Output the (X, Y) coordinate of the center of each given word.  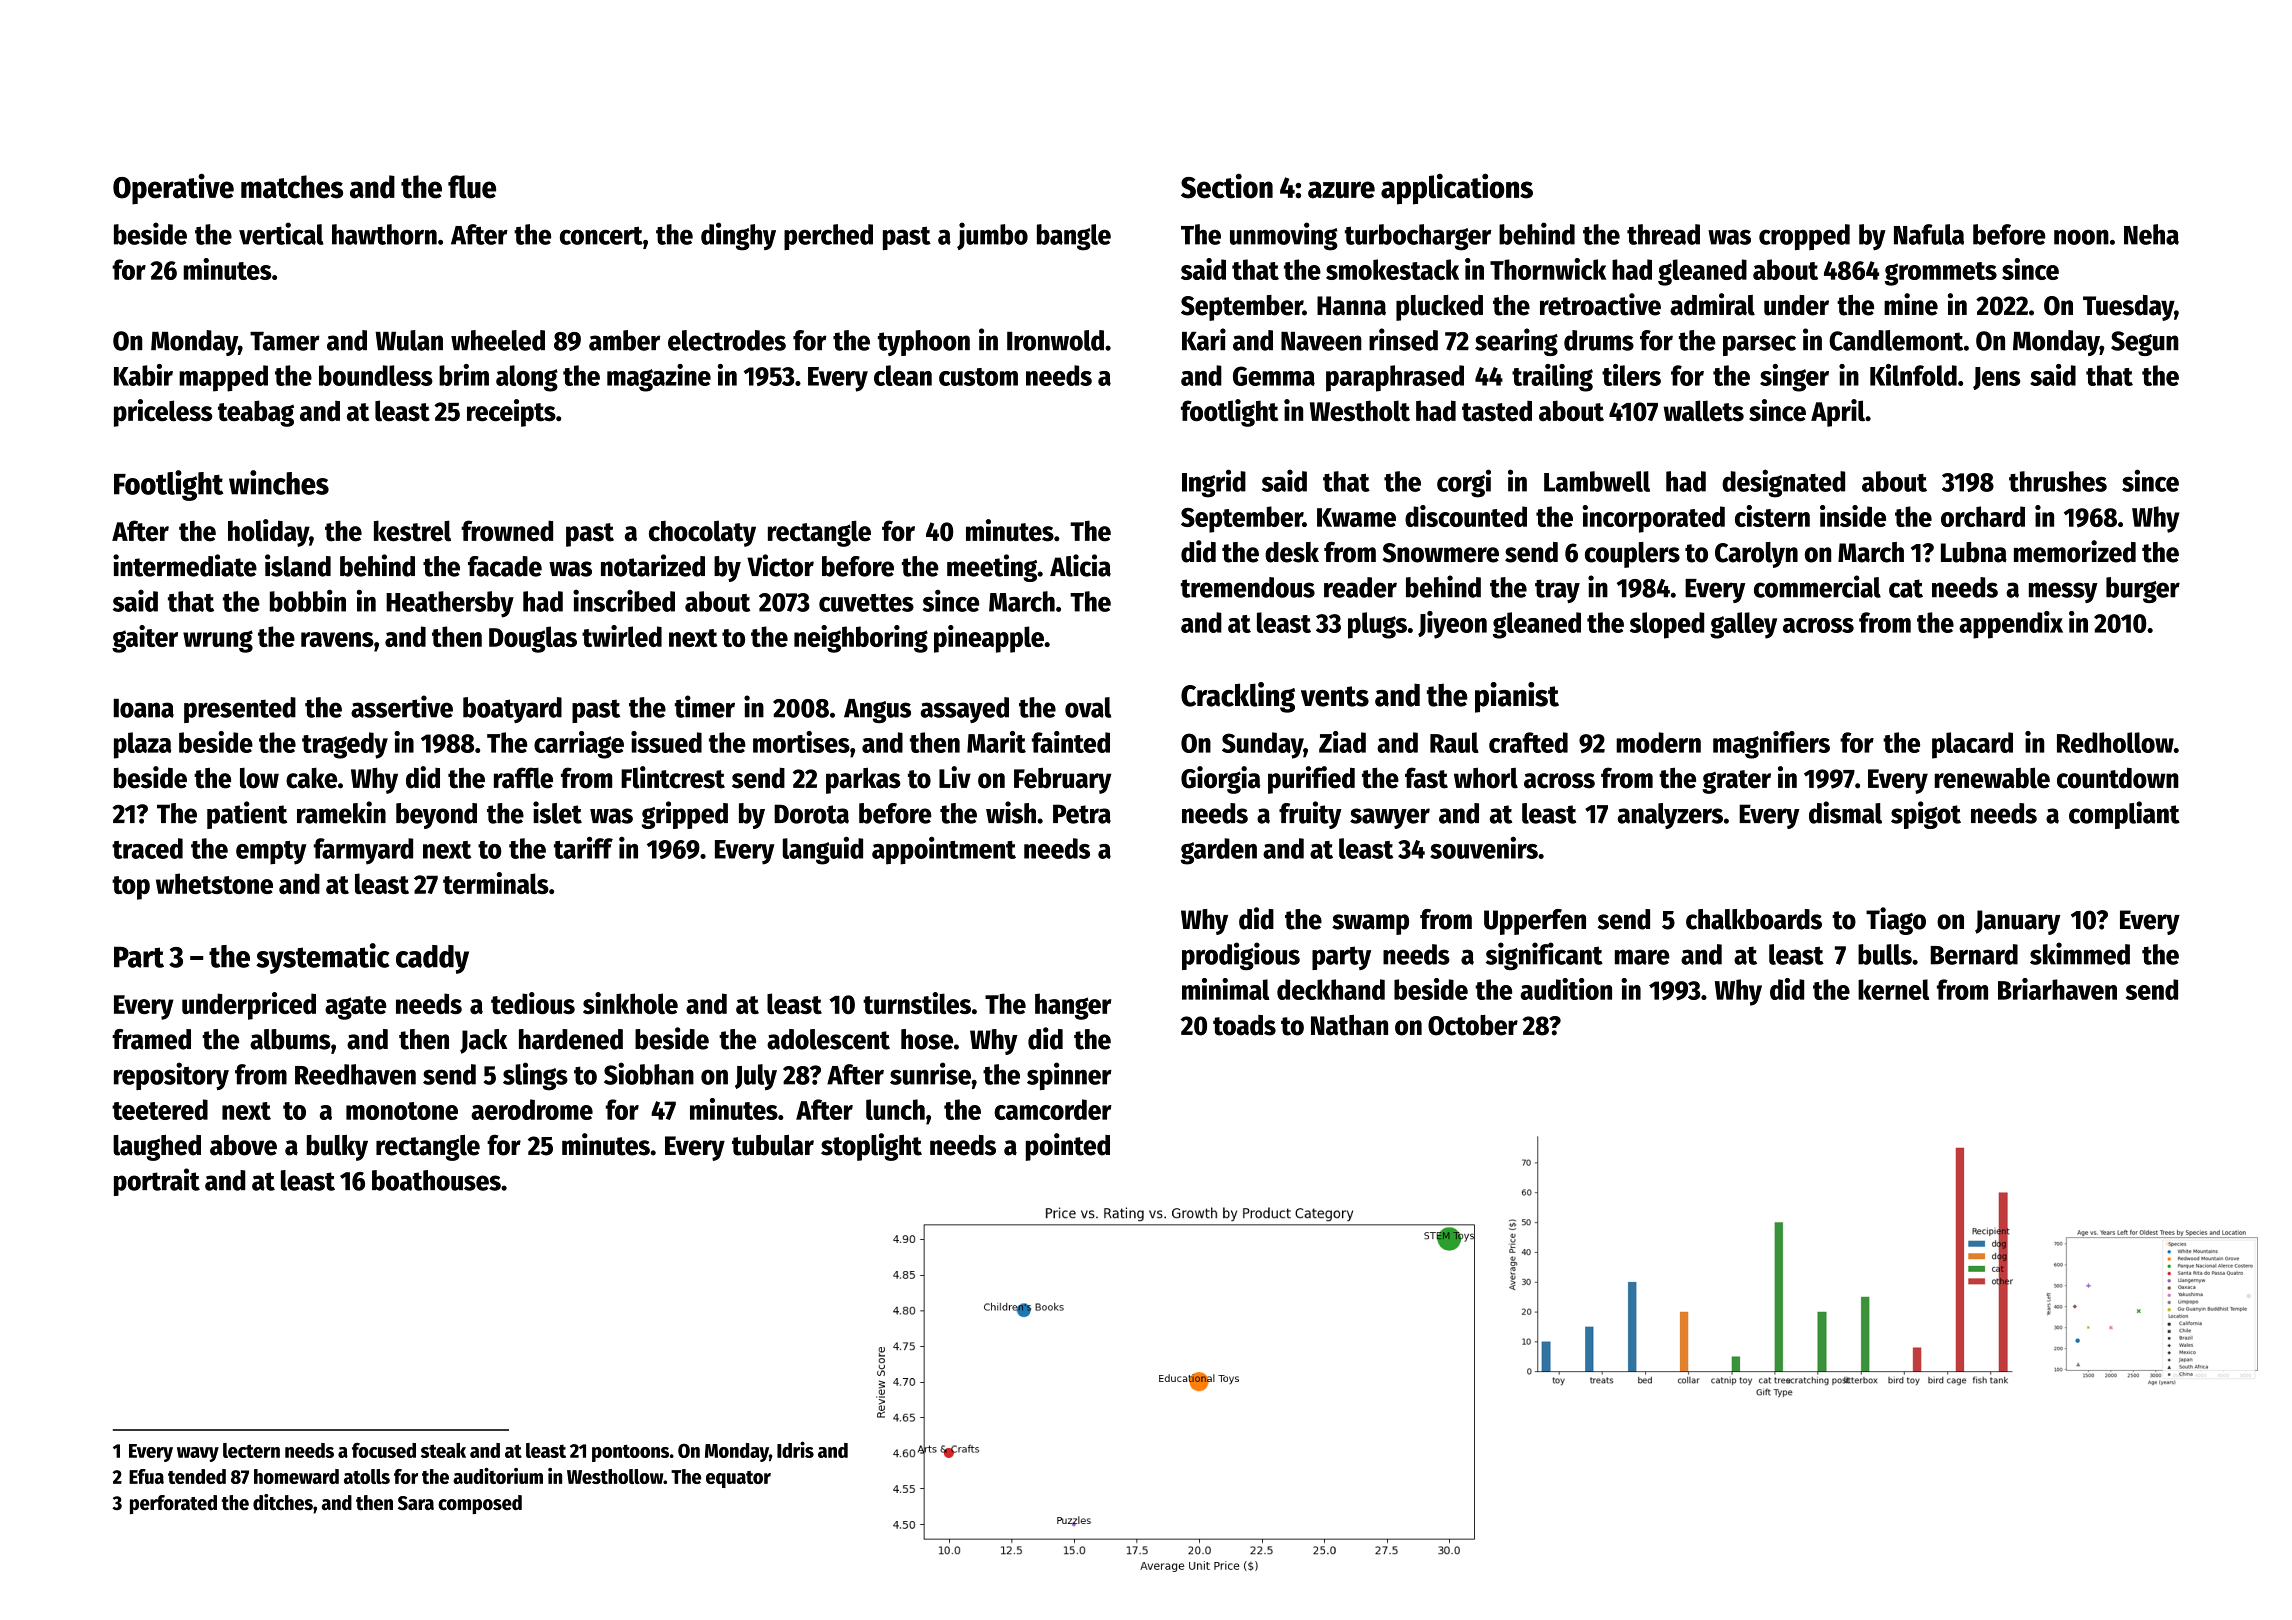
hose (927, 1039)
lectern (251, 1450)
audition (1566, 989)
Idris (795, 1449)
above (243, 1145)
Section (1227, 186)
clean (903, 375)
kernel (1893, 989)
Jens (1996, 378)
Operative (173, 189)
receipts (511, 413)
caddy (432, 959)
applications (1457, 189)
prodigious (1241, 956)
